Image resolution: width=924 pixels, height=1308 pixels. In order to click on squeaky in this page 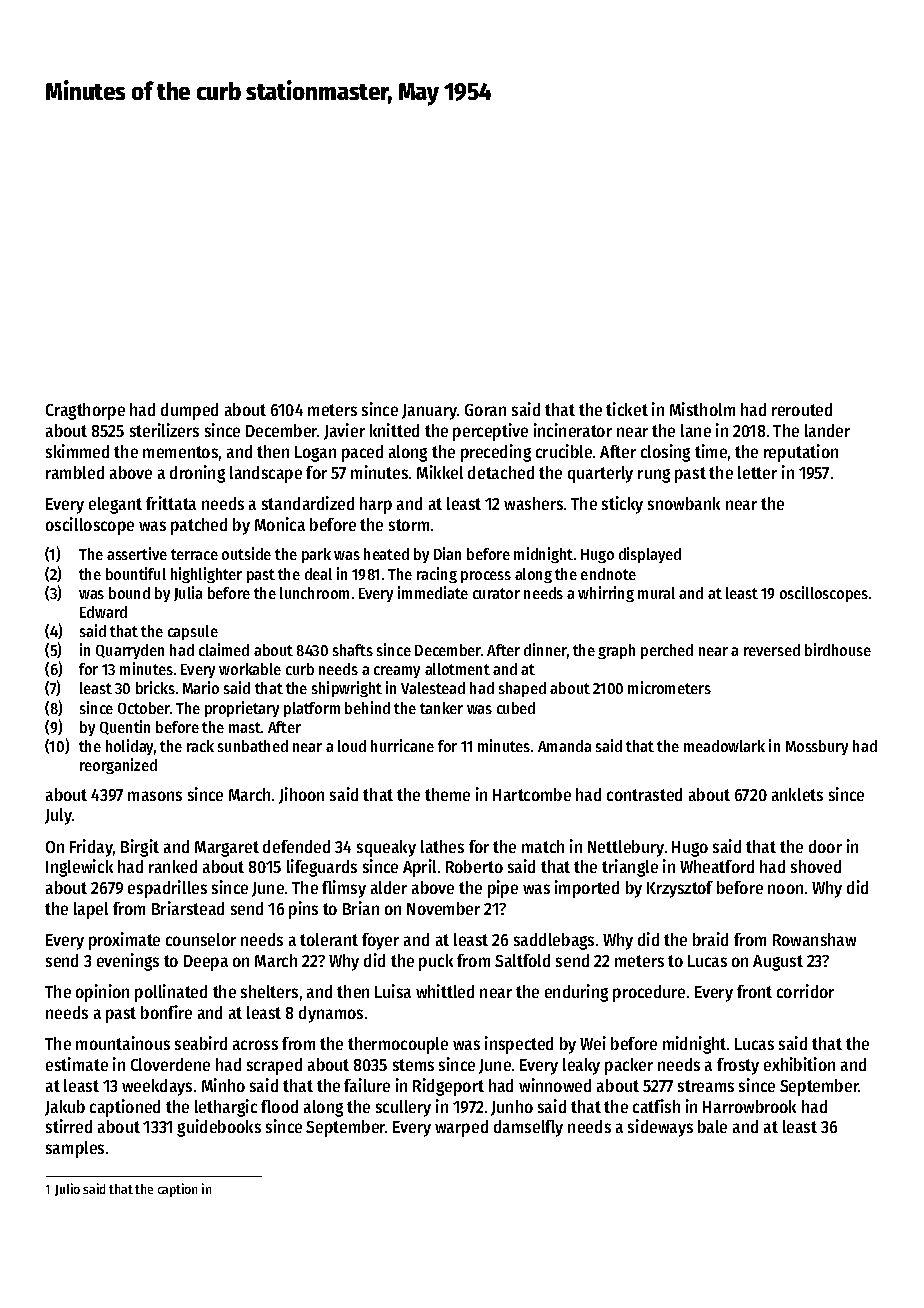, I will do `click(386, 848)`.
